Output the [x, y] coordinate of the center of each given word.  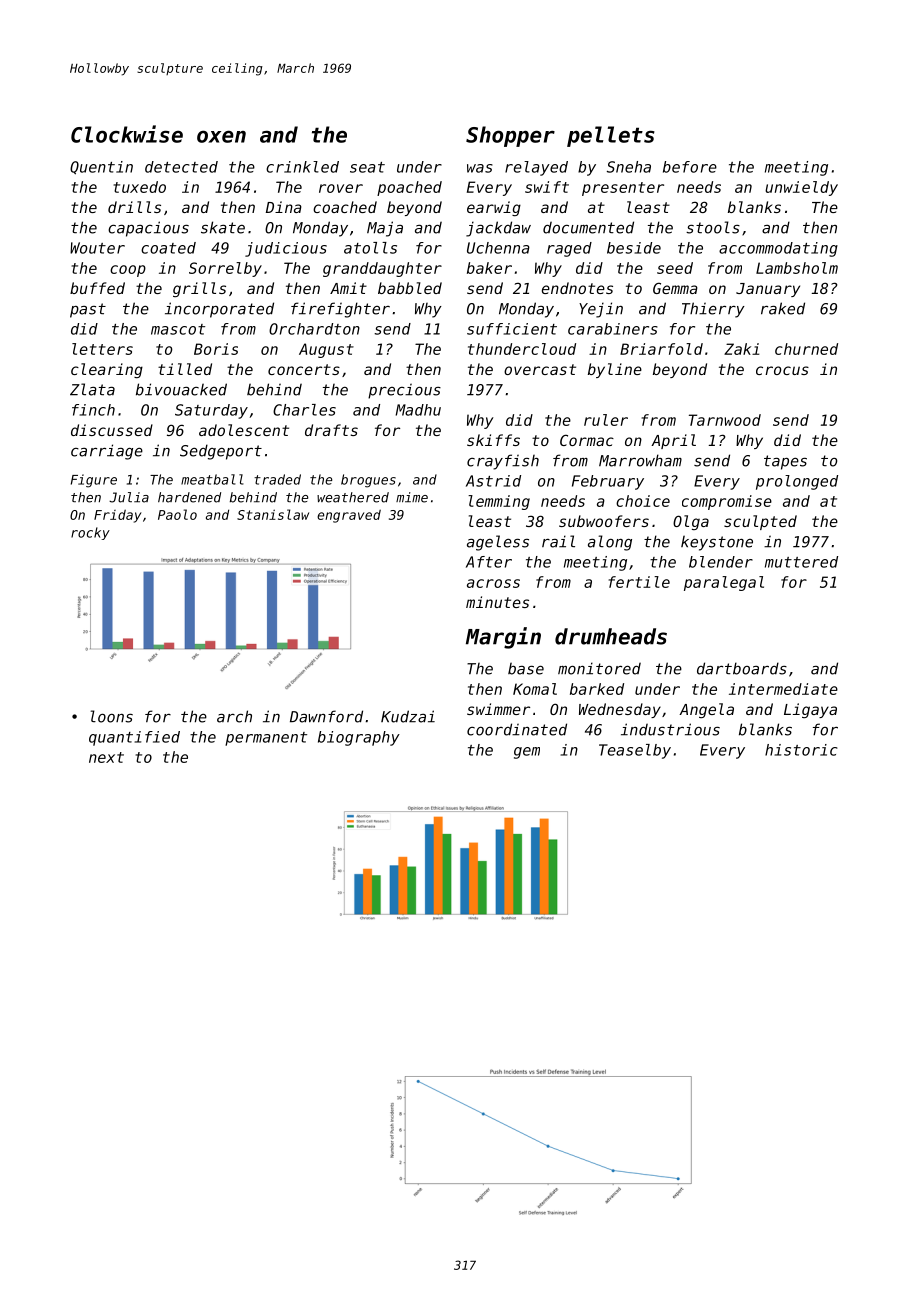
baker [489, 268]
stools [713, 227]
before [690, 167]
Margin [503, 638]
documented [588, 227]
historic [801, 750]
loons [112, 716]
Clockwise [127, 134]
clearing [107, 370]
